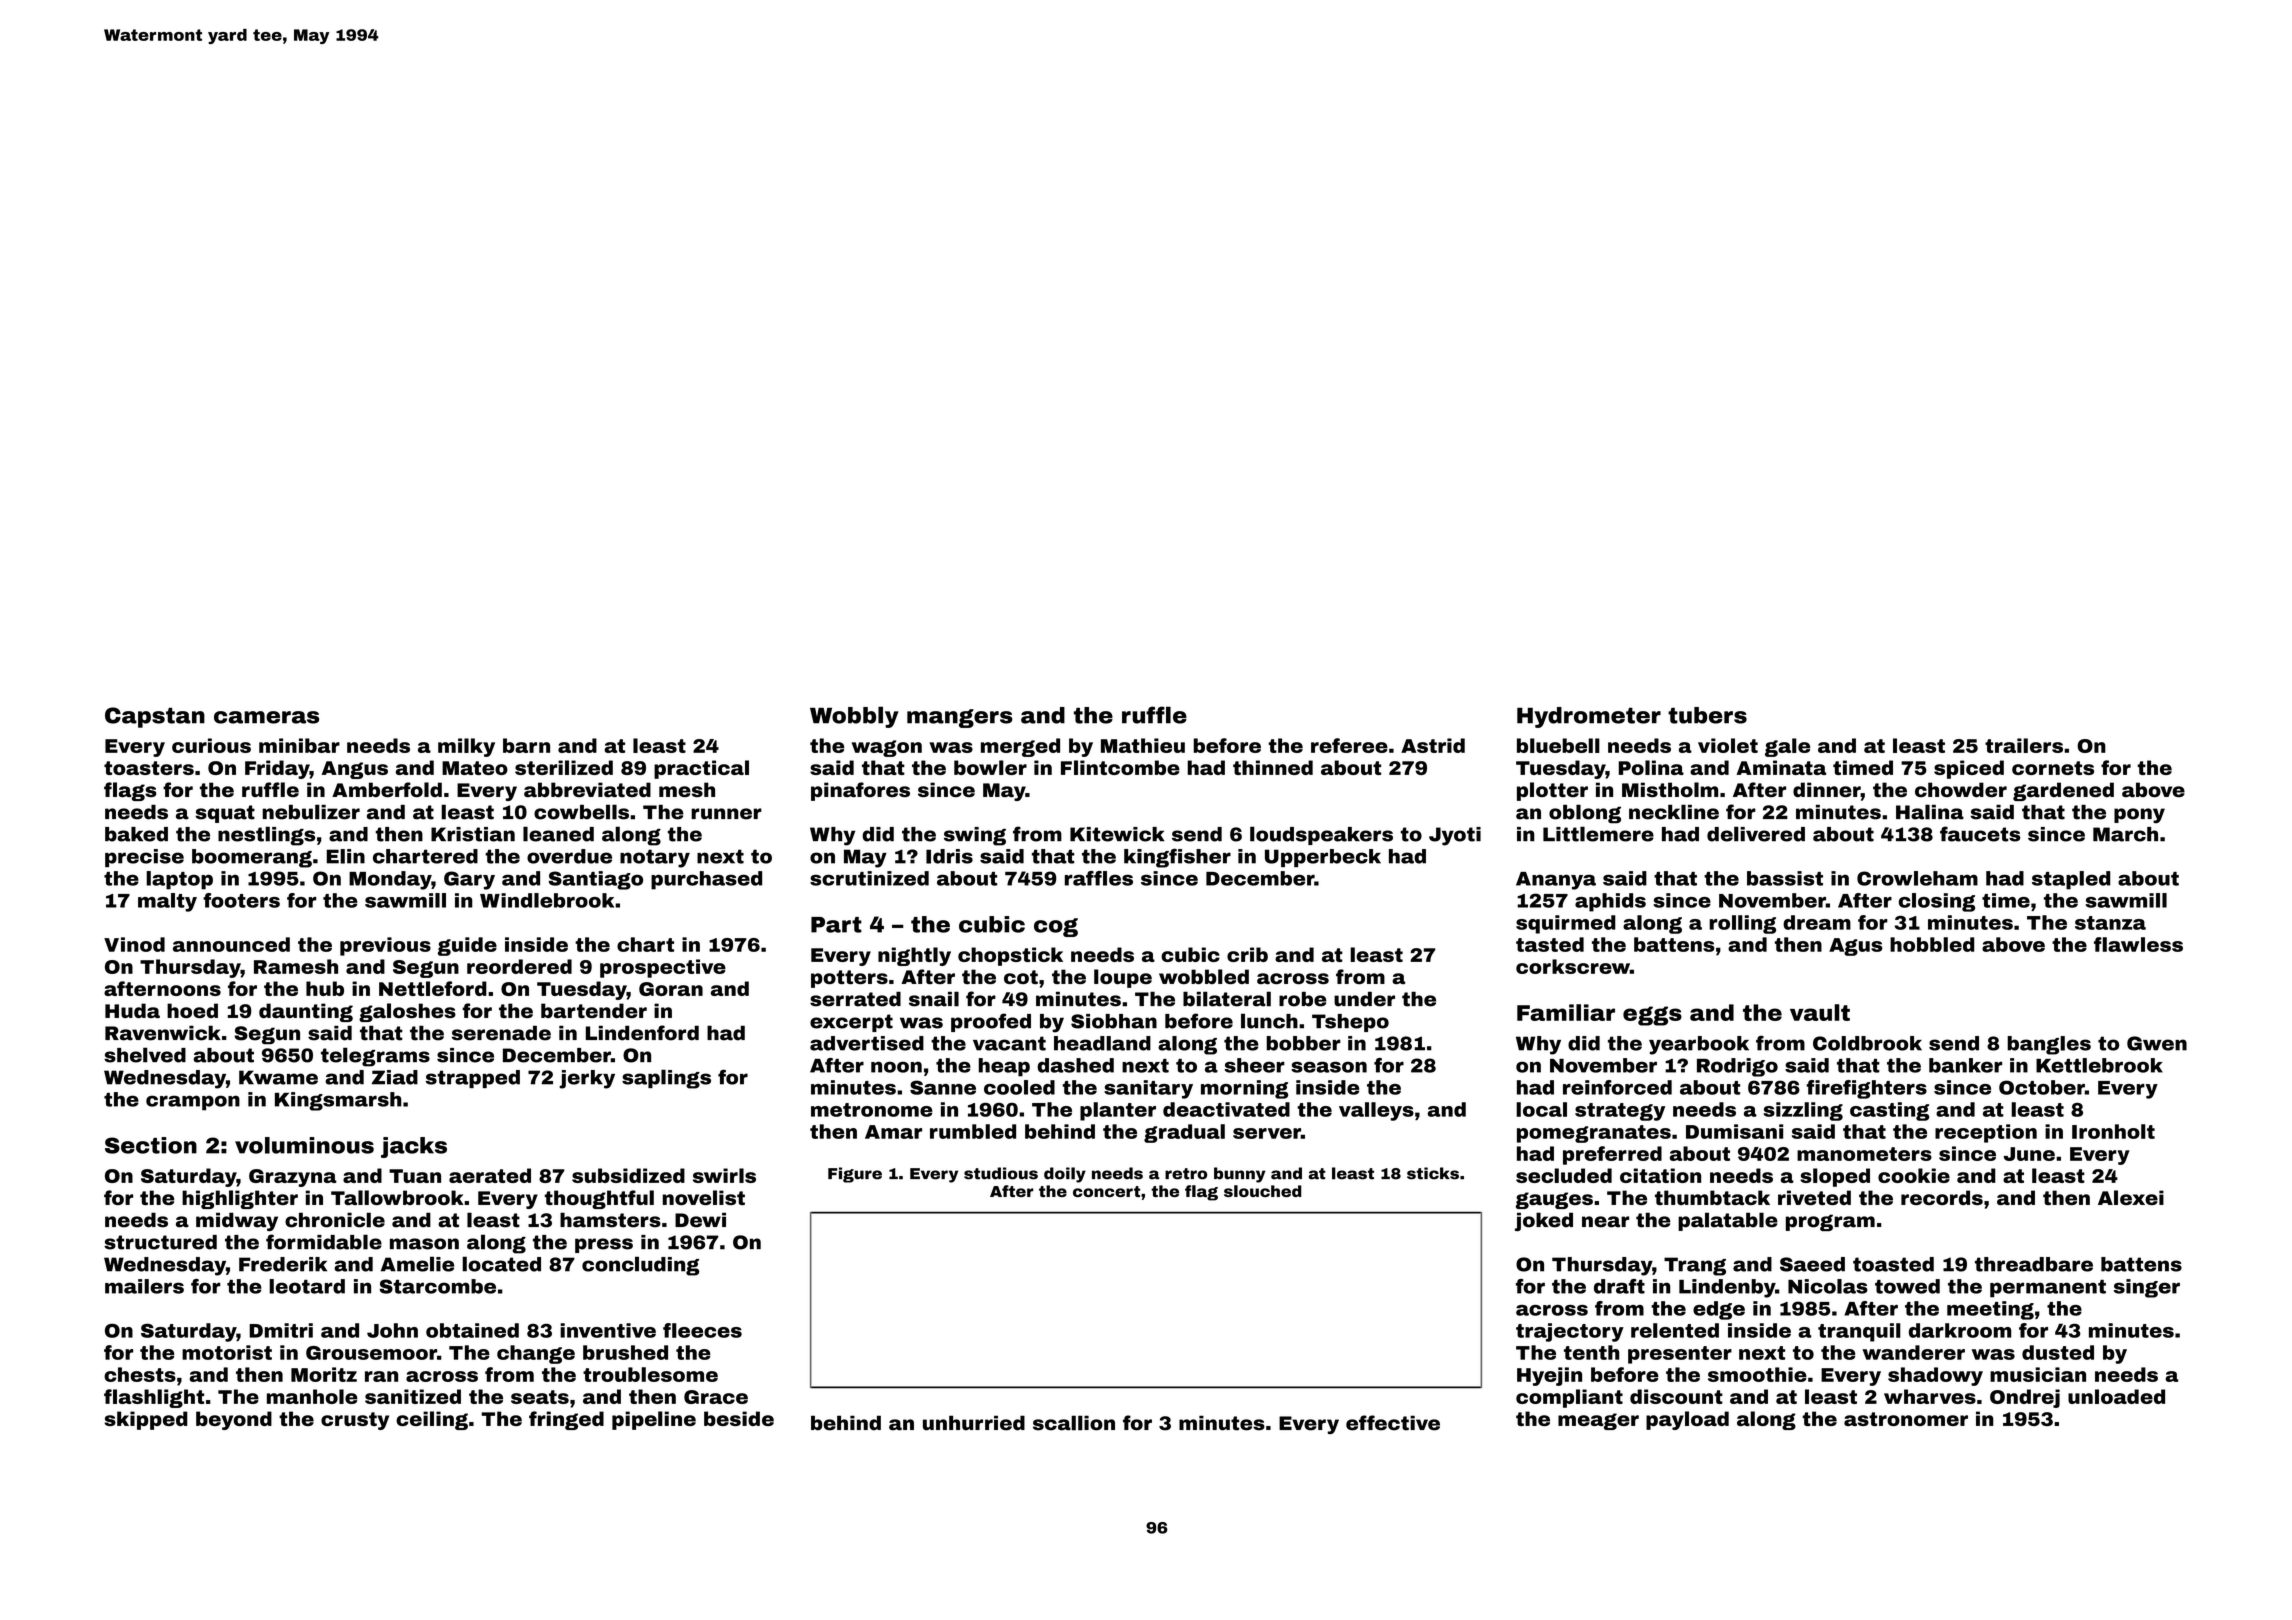 The width and height of the page is (2292, 1620). I want to click on beyond, so click(234, 1420).
